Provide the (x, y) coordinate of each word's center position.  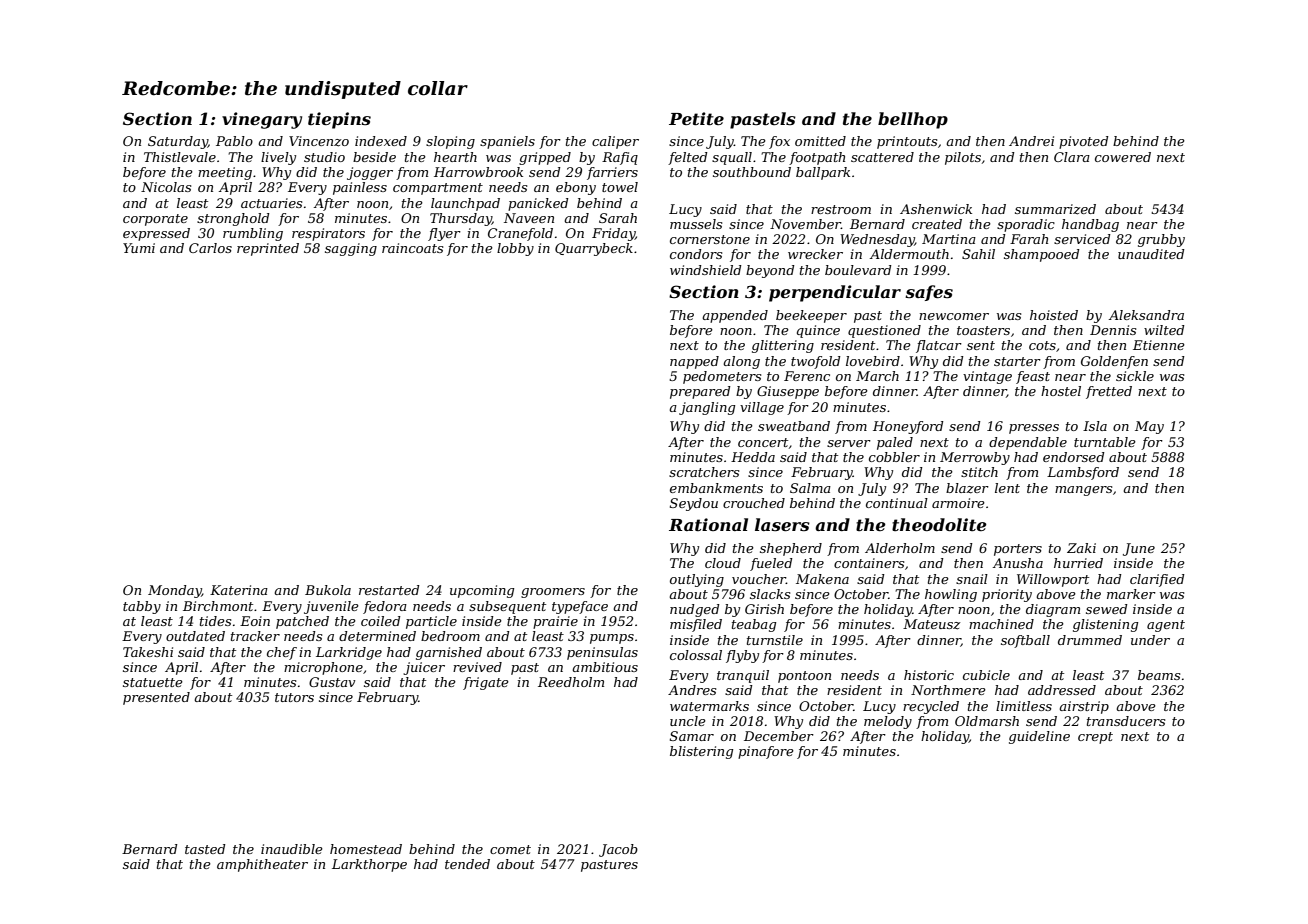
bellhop (913, 120)
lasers (782, 524)
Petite (696, 118)
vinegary (262, 120)
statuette (153, 682)
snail (972, 579)
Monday (174, 591)
